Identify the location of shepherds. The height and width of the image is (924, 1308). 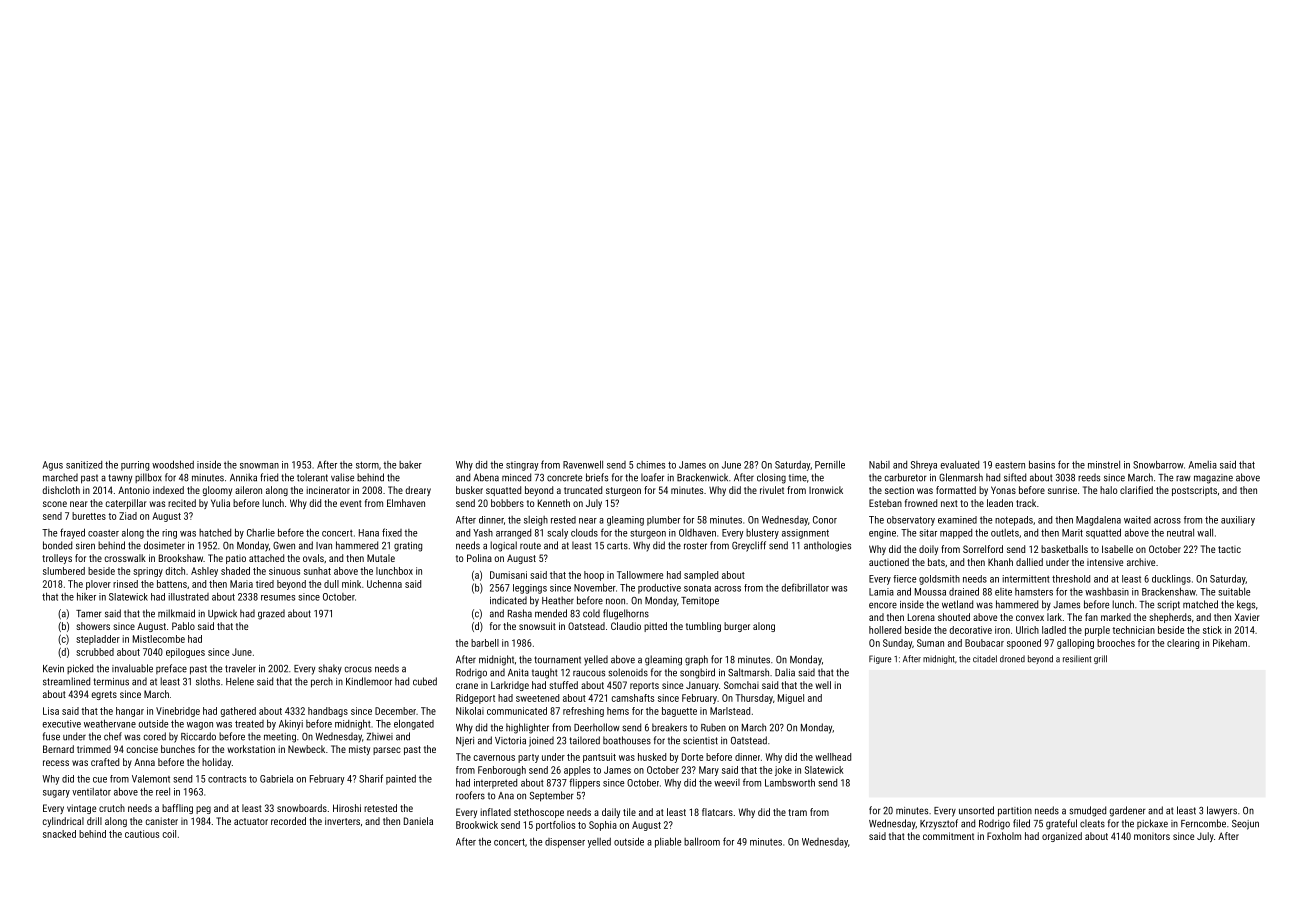
(1170, 618).
